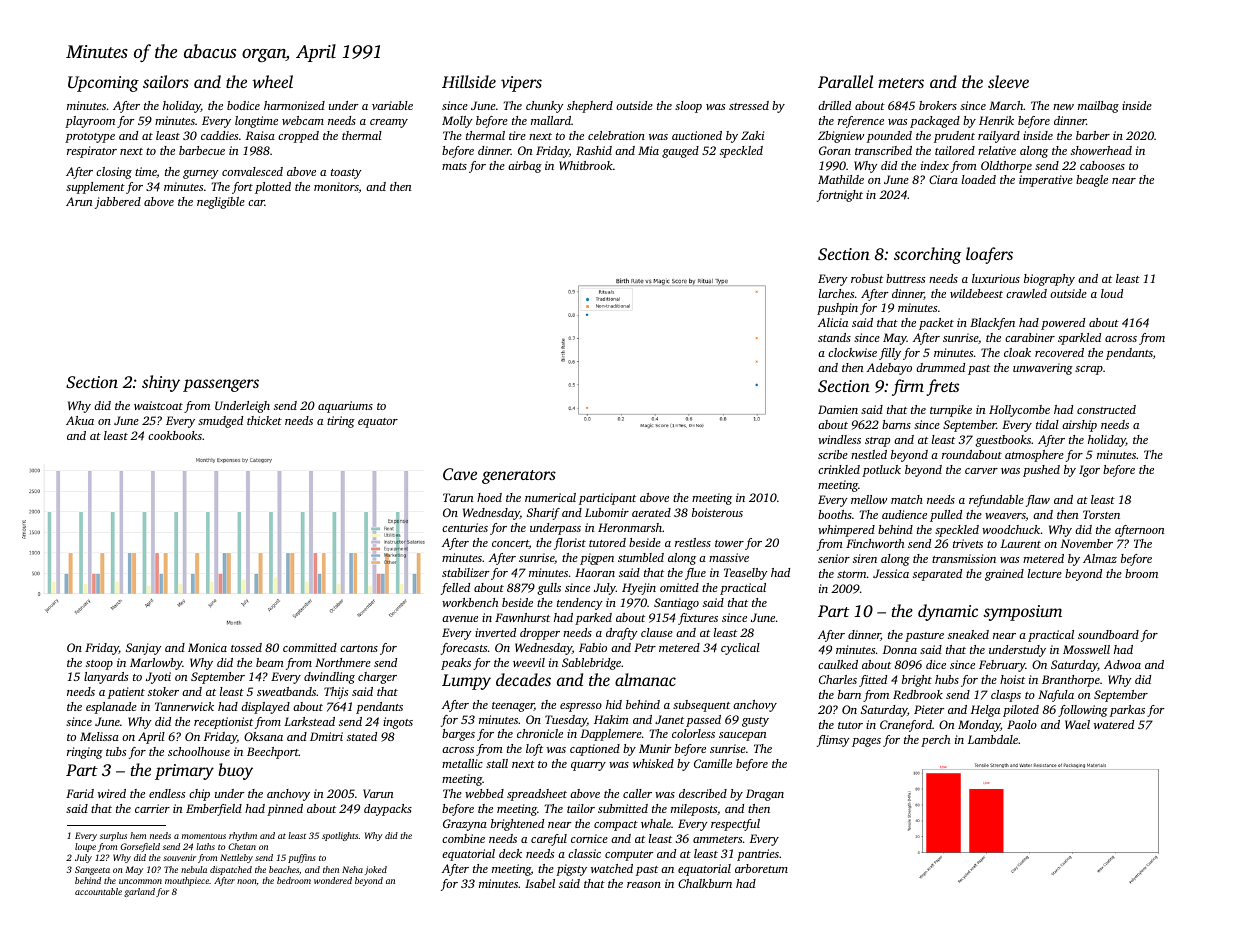  I want to click on Akua, so click(80, 420).
